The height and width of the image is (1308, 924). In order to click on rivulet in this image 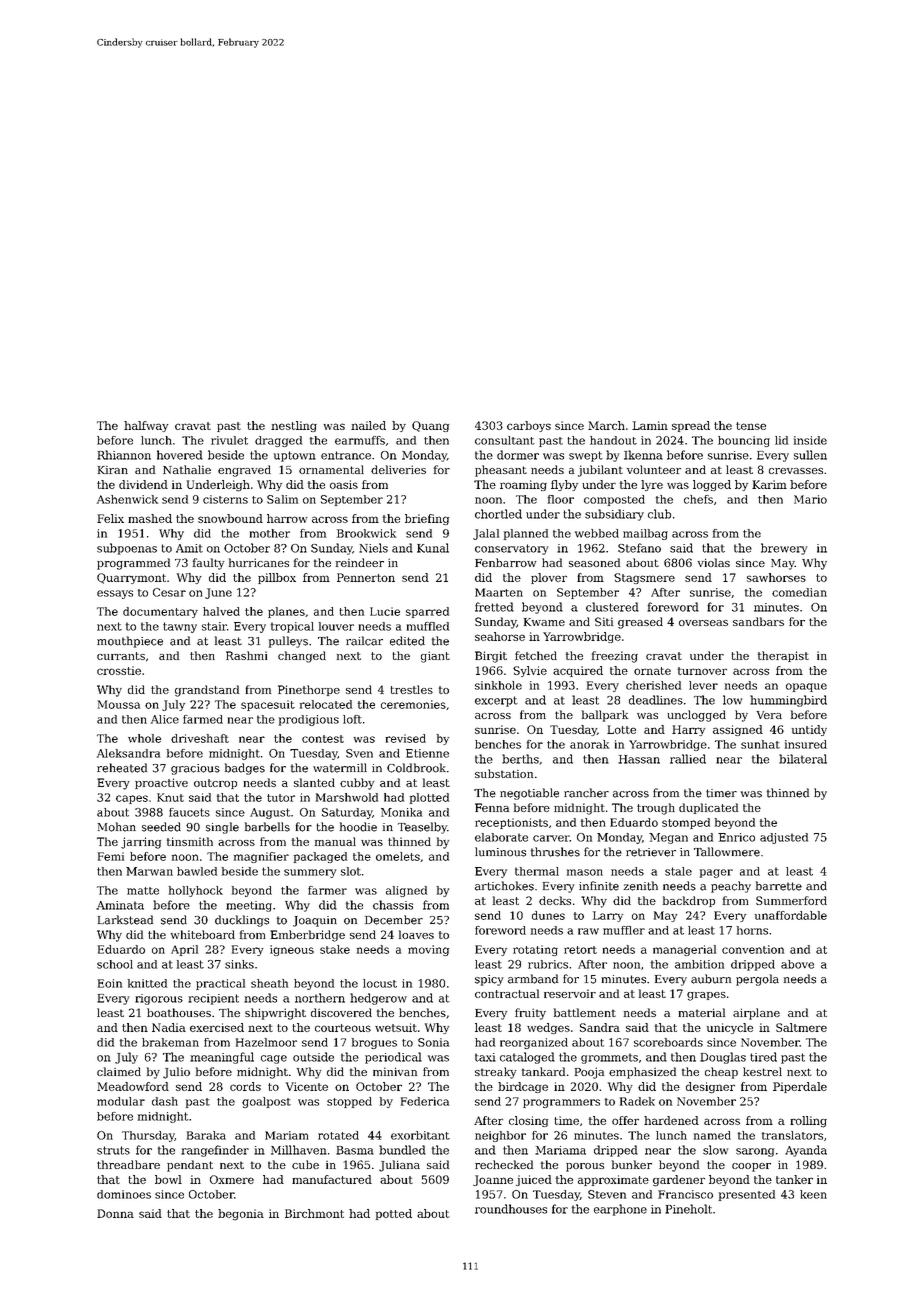, I will do `click(229, 440)`.
